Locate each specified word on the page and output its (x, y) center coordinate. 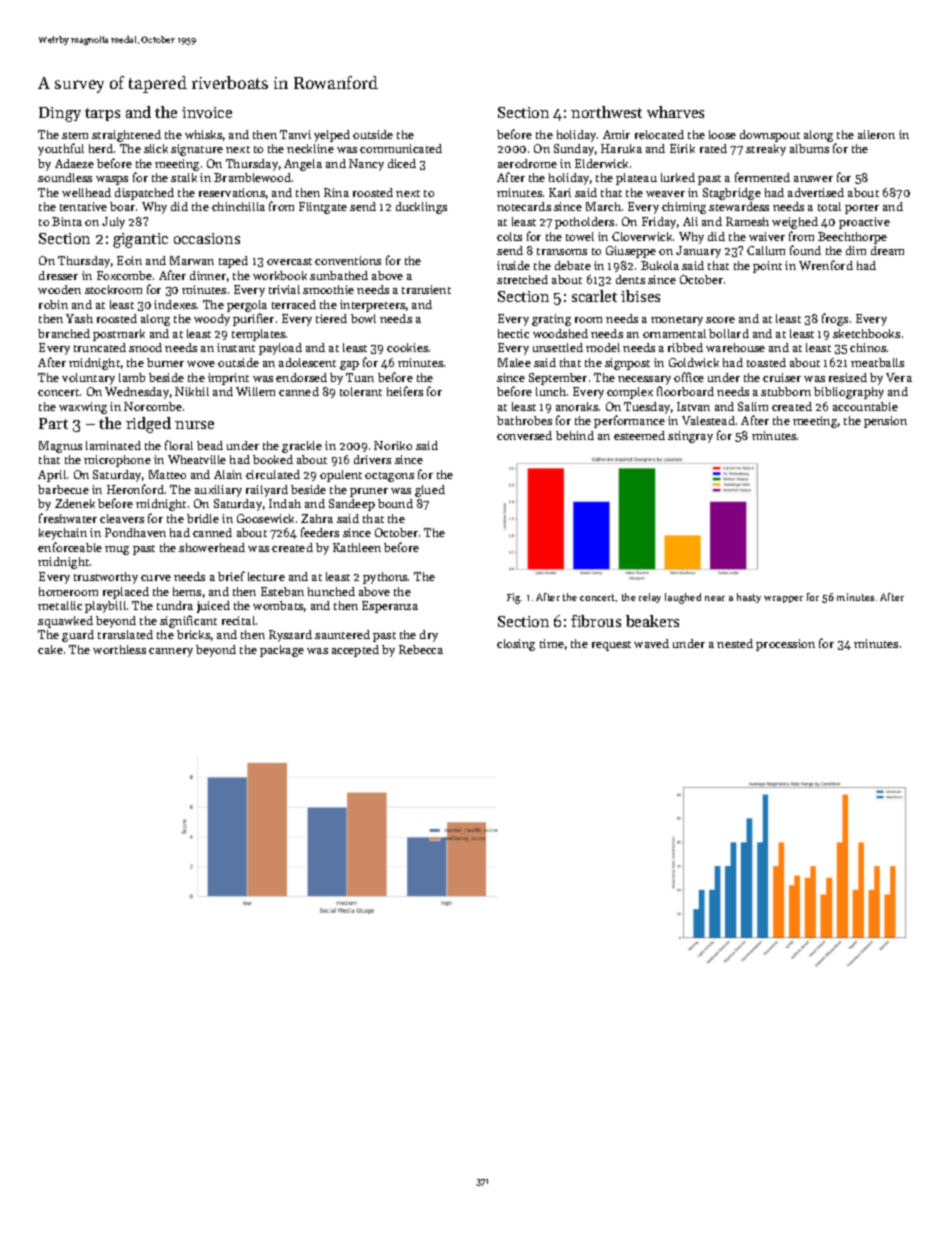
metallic (60, 605)
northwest (606, 112)
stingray (690, 437)
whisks (203, 134)
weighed (795, 223)
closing (516, 645)
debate (573, 265)
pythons (385, 578)
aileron (876, 134)
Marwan (192, 260)
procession (785, 645)
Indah (285, 503)
